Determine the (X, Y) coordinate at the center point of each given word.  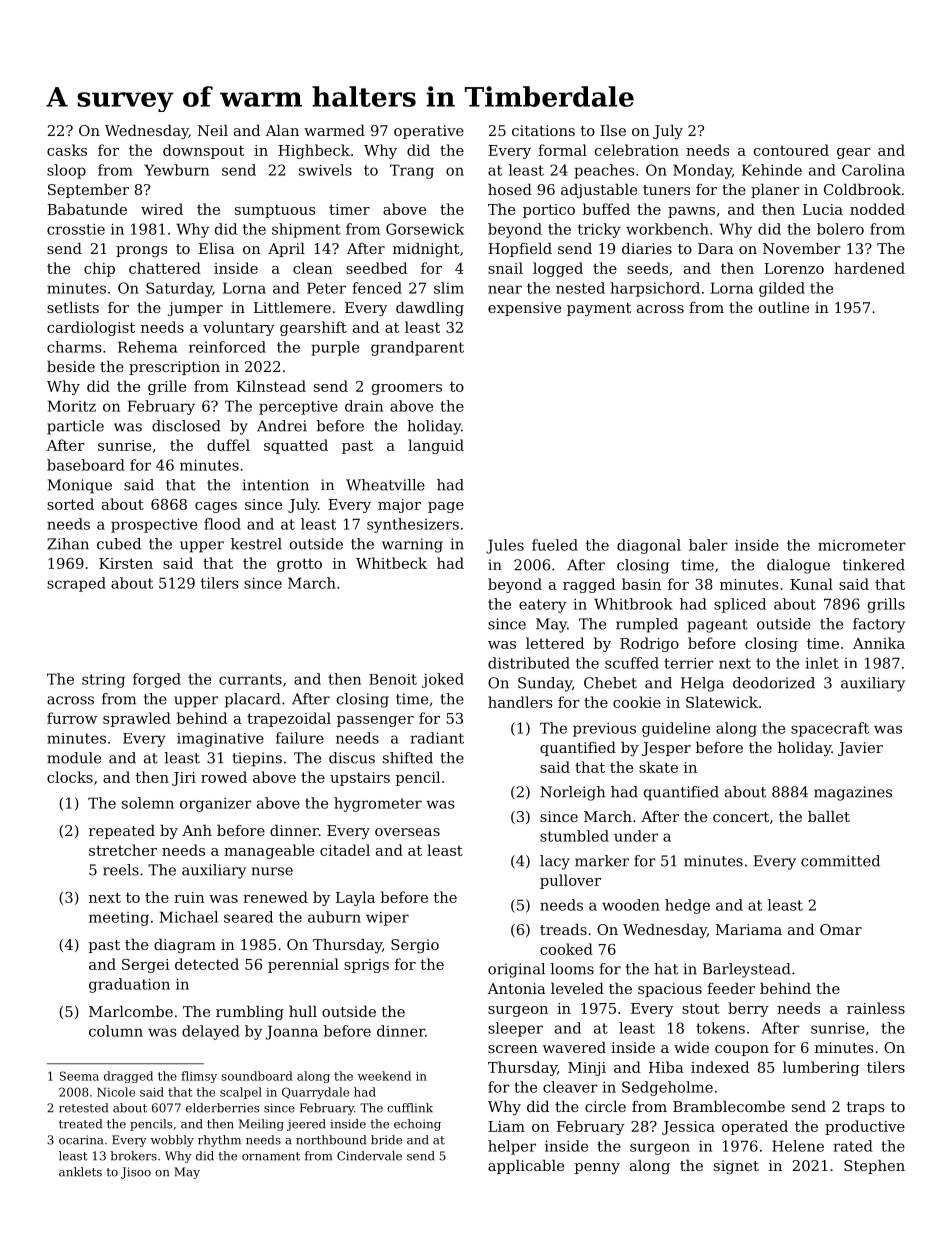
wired (162, 209)
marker (602, 861)
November (802, 248)
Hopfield (520, 250)
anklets (80, 1172)
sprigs (366, 966)
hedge (687, 906)
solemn (148, 803)
